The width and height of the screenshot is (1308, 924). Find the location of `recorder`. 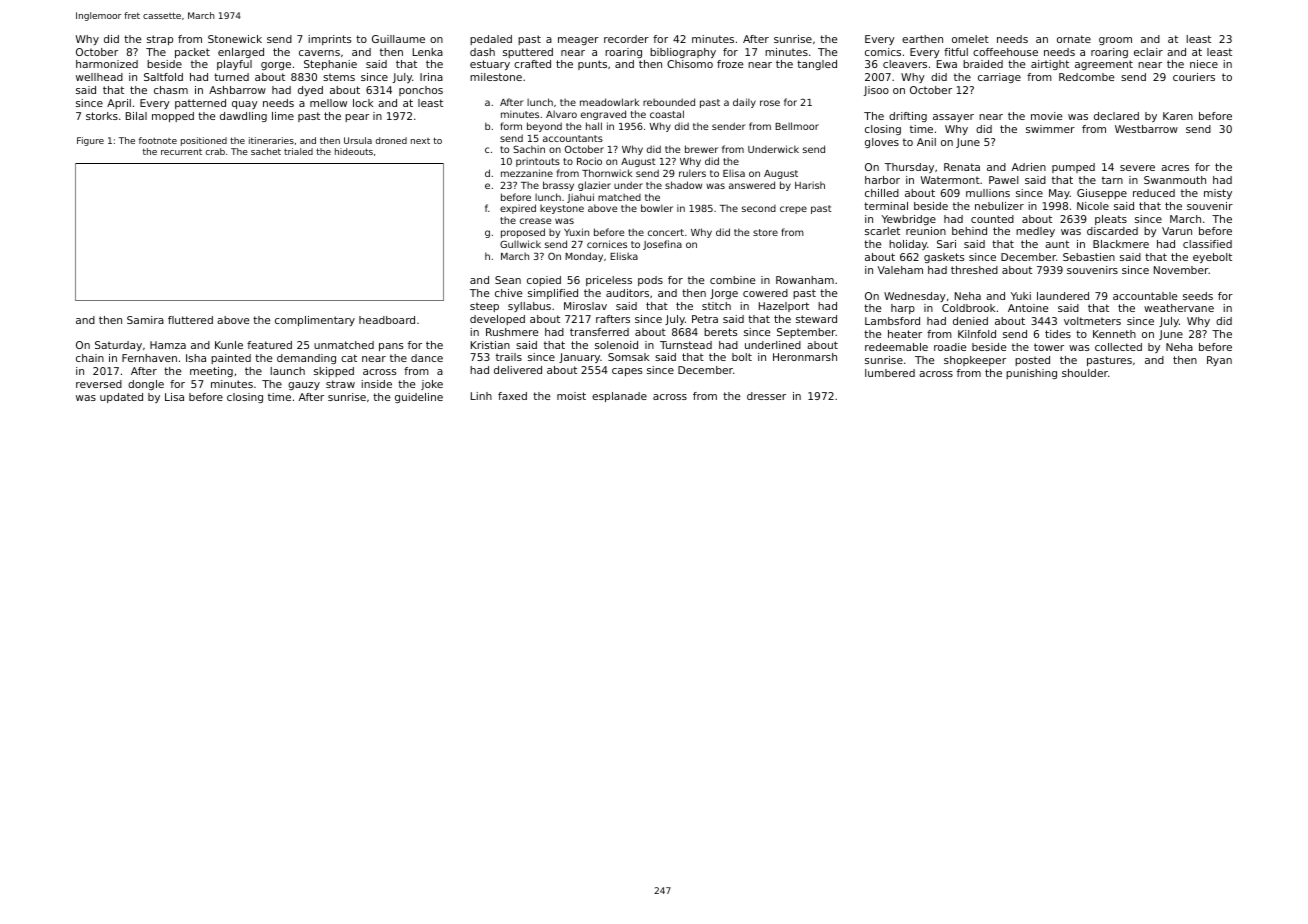

recorder is located at coordinates (626, 39).
